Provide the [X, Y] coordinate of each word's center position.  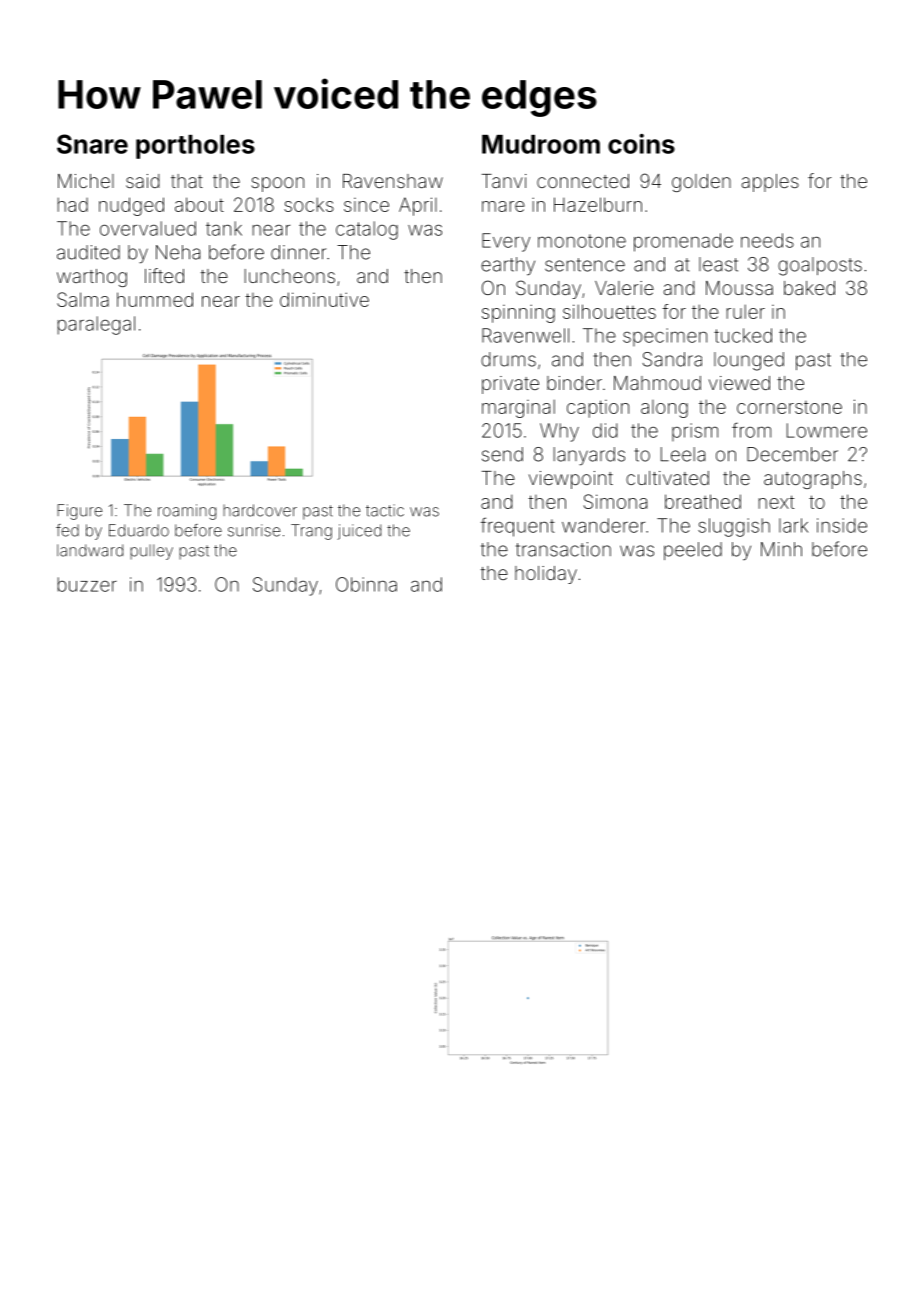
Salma [83, 299]
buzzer [87, 584]
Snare [92, 144]
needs [767, 240]
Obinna [366, 584]
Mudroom [541, 144]
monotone [582, 241]
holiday [546, 575]
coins [641, 144]
